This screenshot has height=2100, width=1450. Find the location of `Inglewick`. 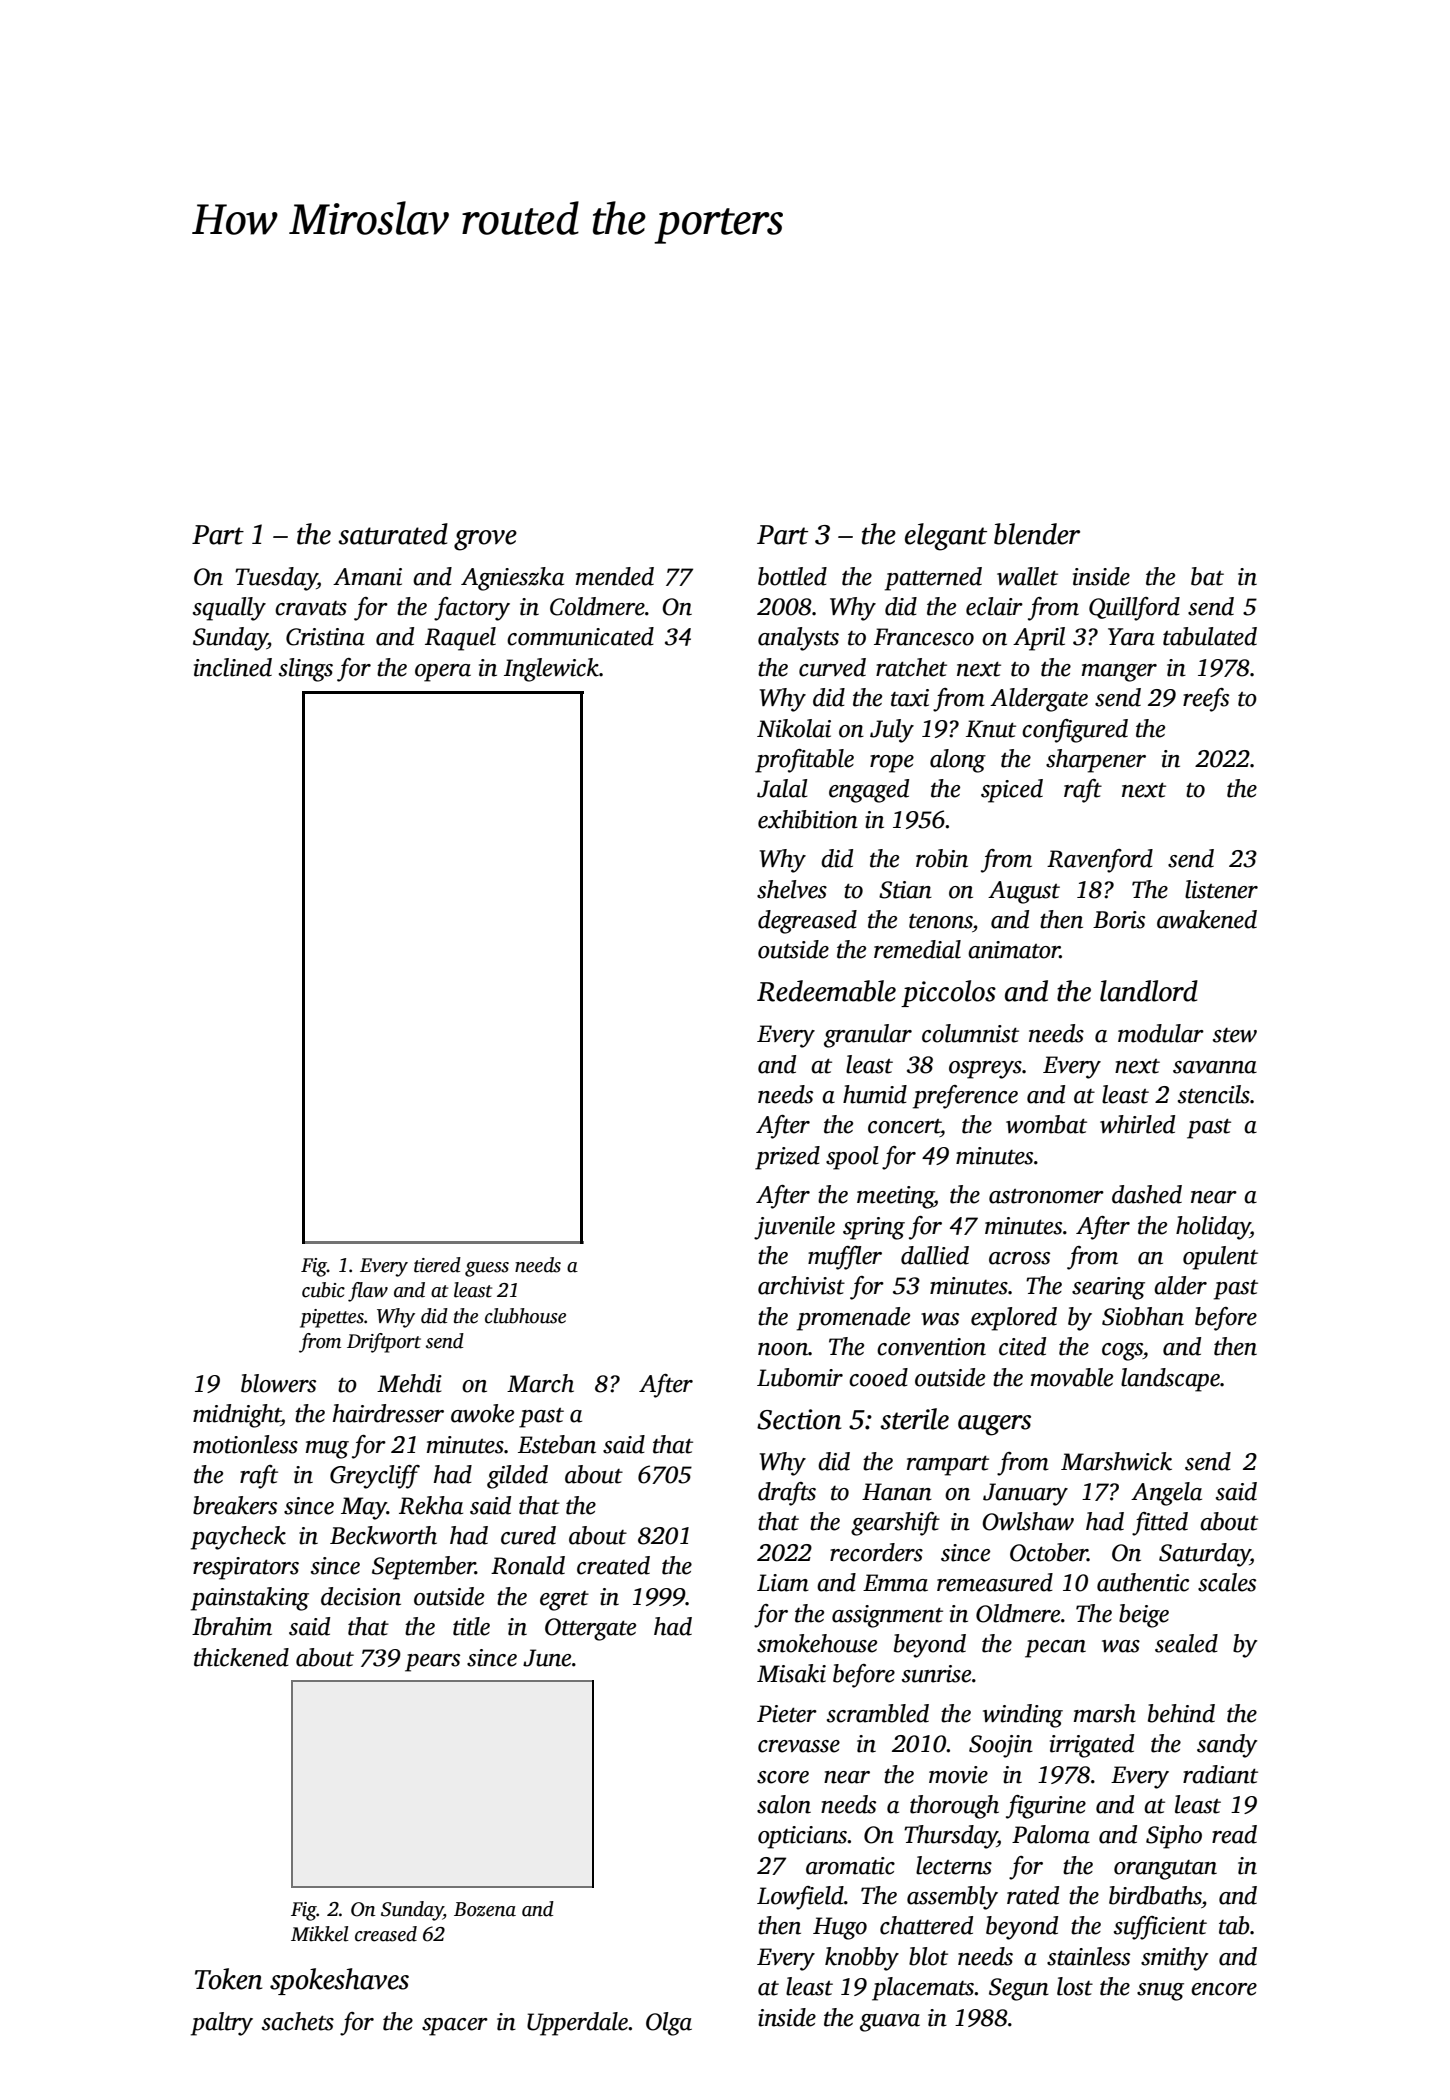

Inglewick is located at coordinates (551, 670).
